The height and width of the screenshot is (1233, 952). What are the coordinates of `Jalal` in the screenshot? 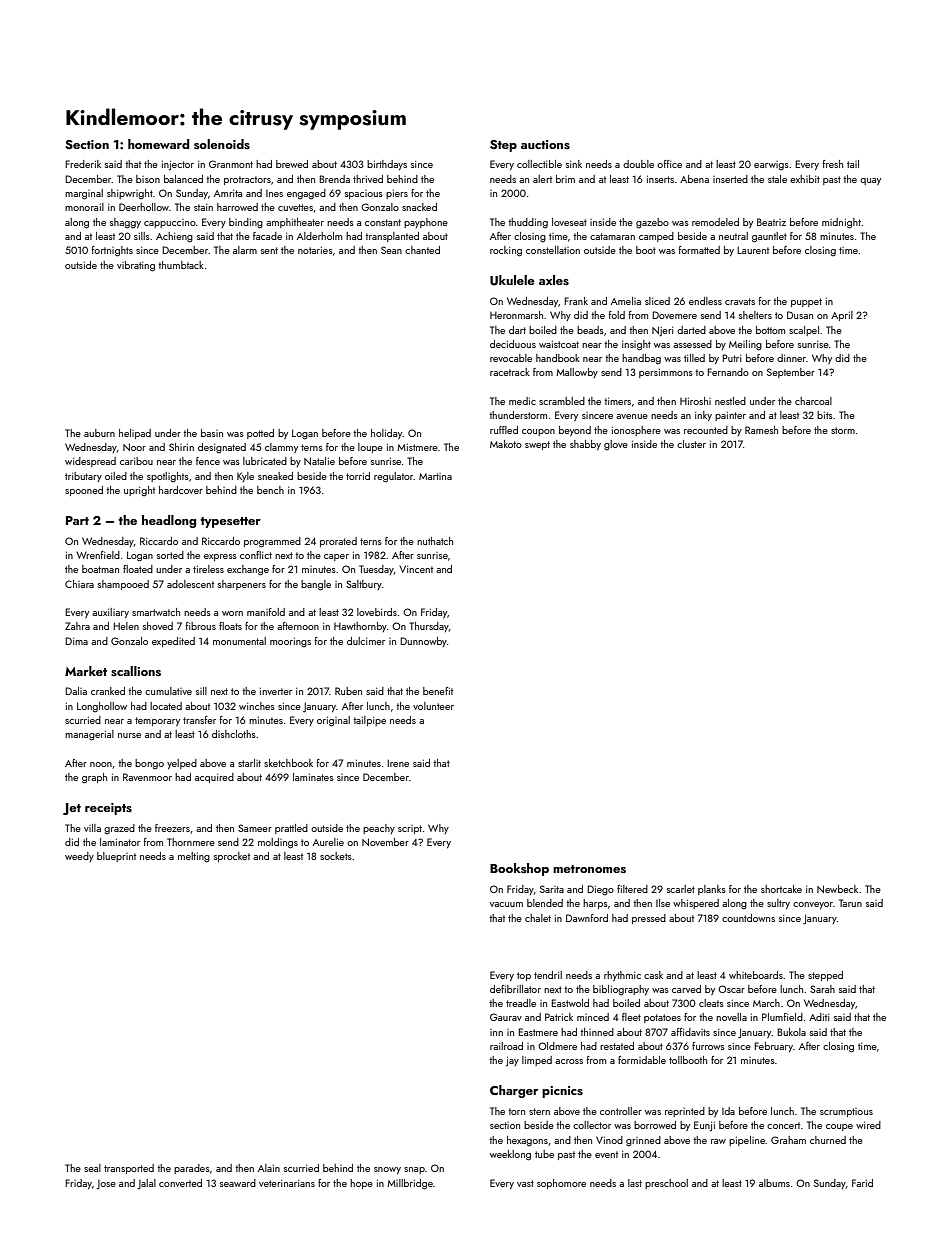 It's located at (146, 1184).
